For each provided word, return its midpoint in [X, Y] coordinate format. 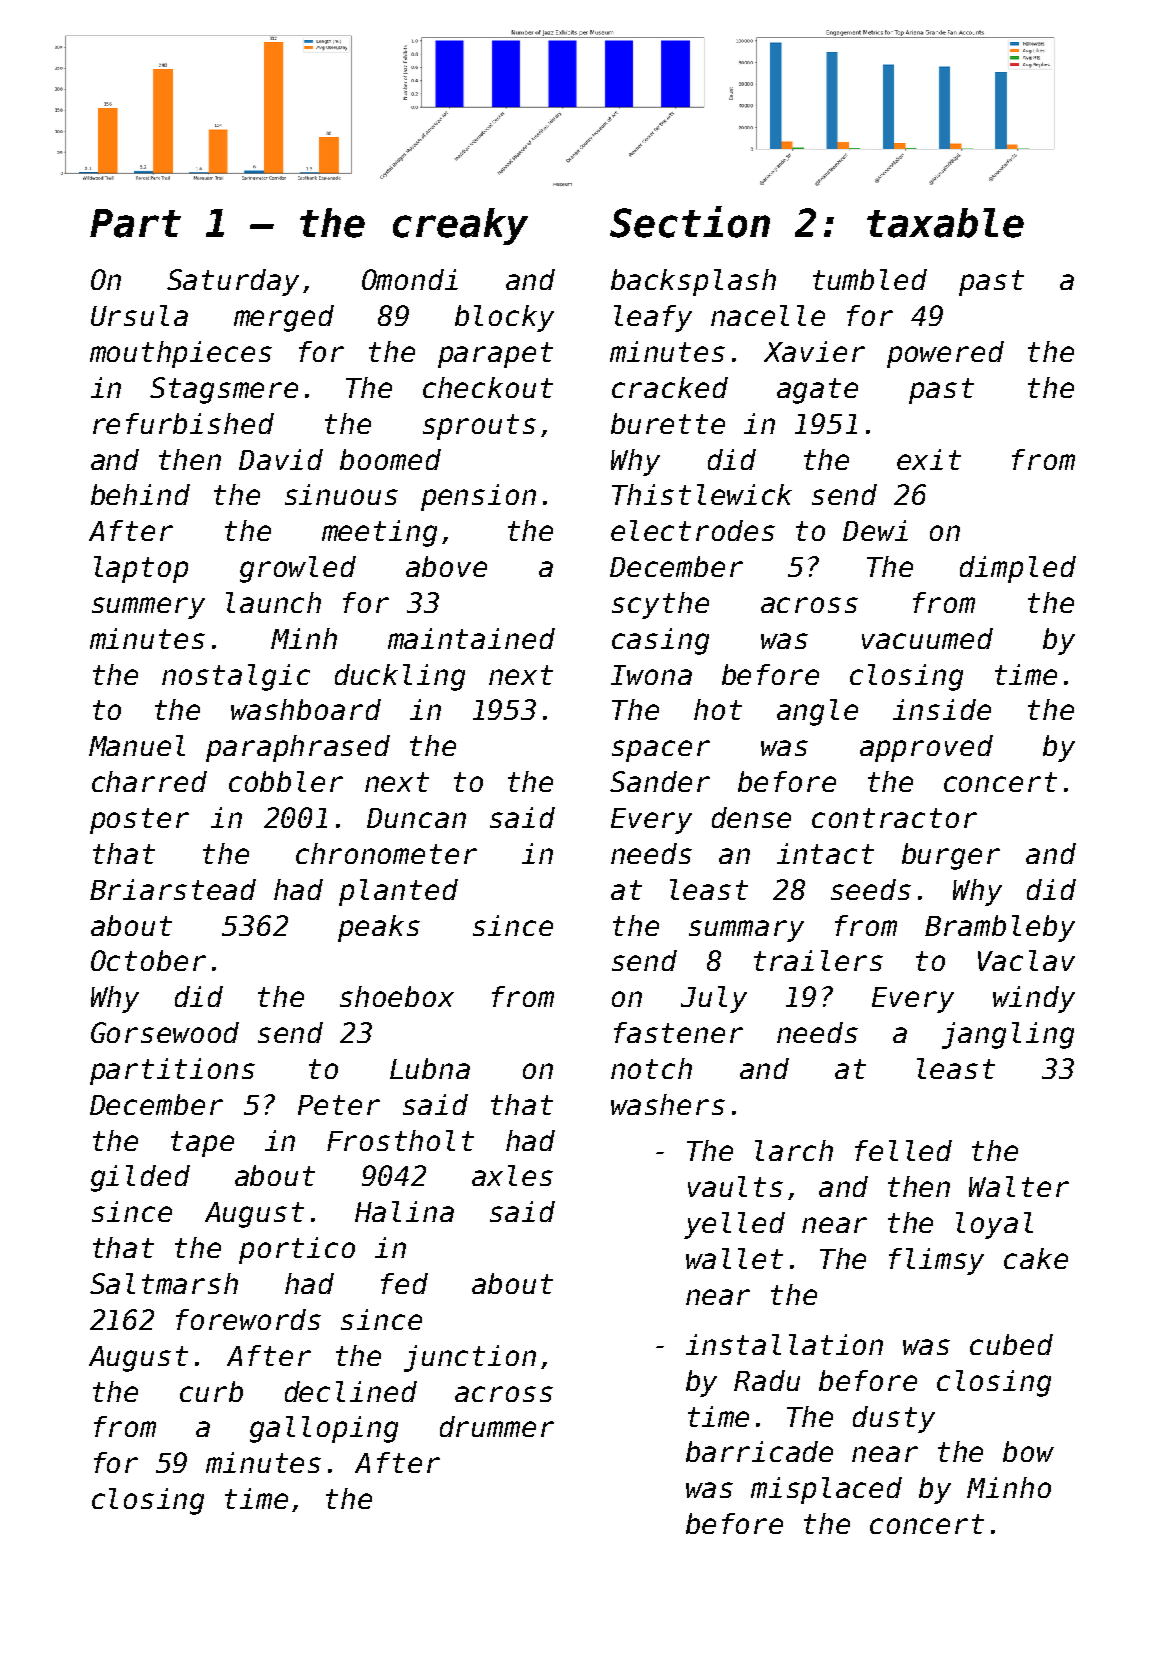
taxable [945, 223]
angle [817, 712]
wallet [734, 1258]
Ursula [139, 315]
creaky [460, 226]
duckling [400, 677]
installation [784, 1344]
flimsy [936, 1261]
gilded [140, 1178]
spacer [661, 751]
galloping [324, 1429]
